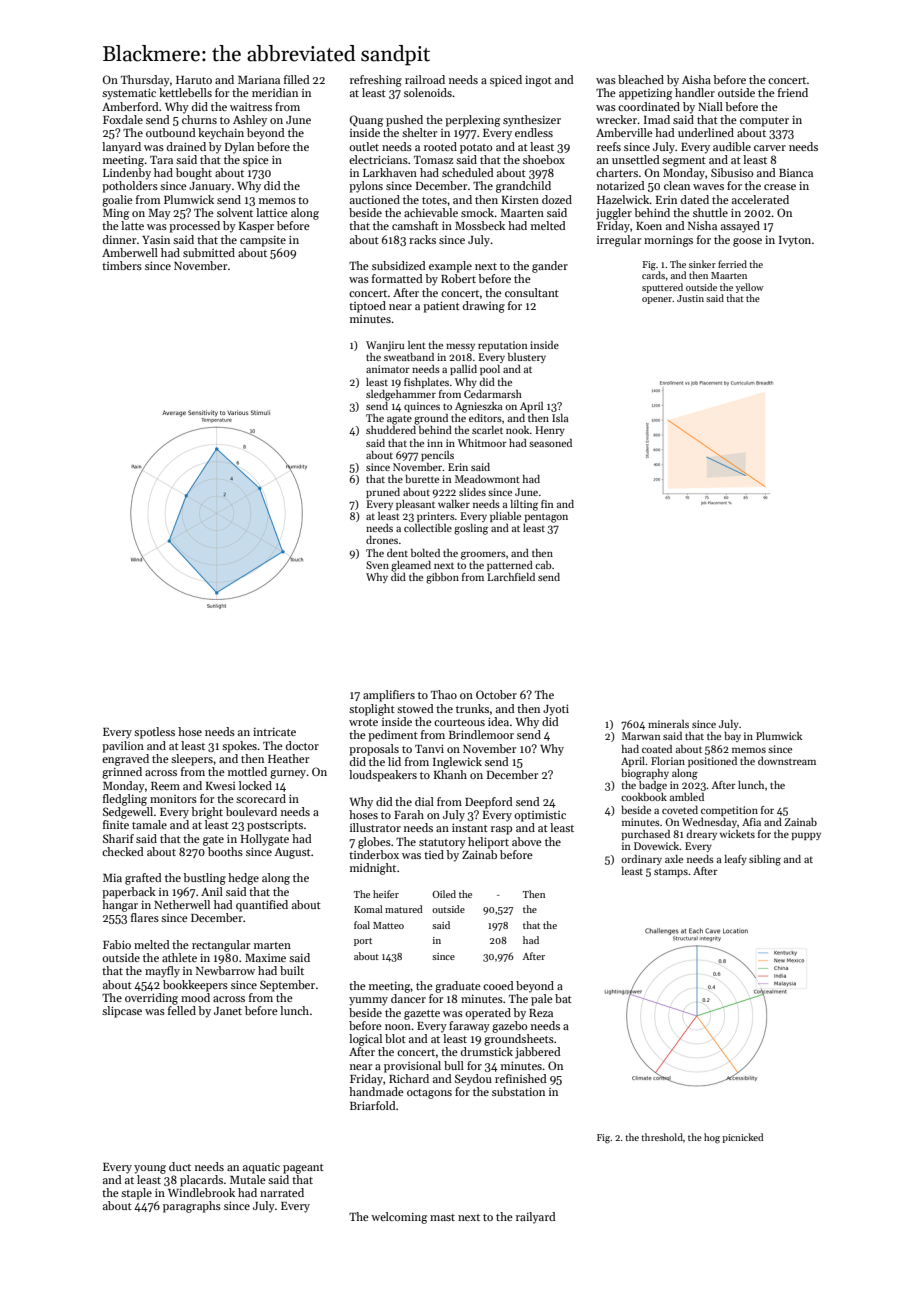  What do you see at coordinates (382, 540) in the document?
I see `drones` at bounding box center [382, 540].
